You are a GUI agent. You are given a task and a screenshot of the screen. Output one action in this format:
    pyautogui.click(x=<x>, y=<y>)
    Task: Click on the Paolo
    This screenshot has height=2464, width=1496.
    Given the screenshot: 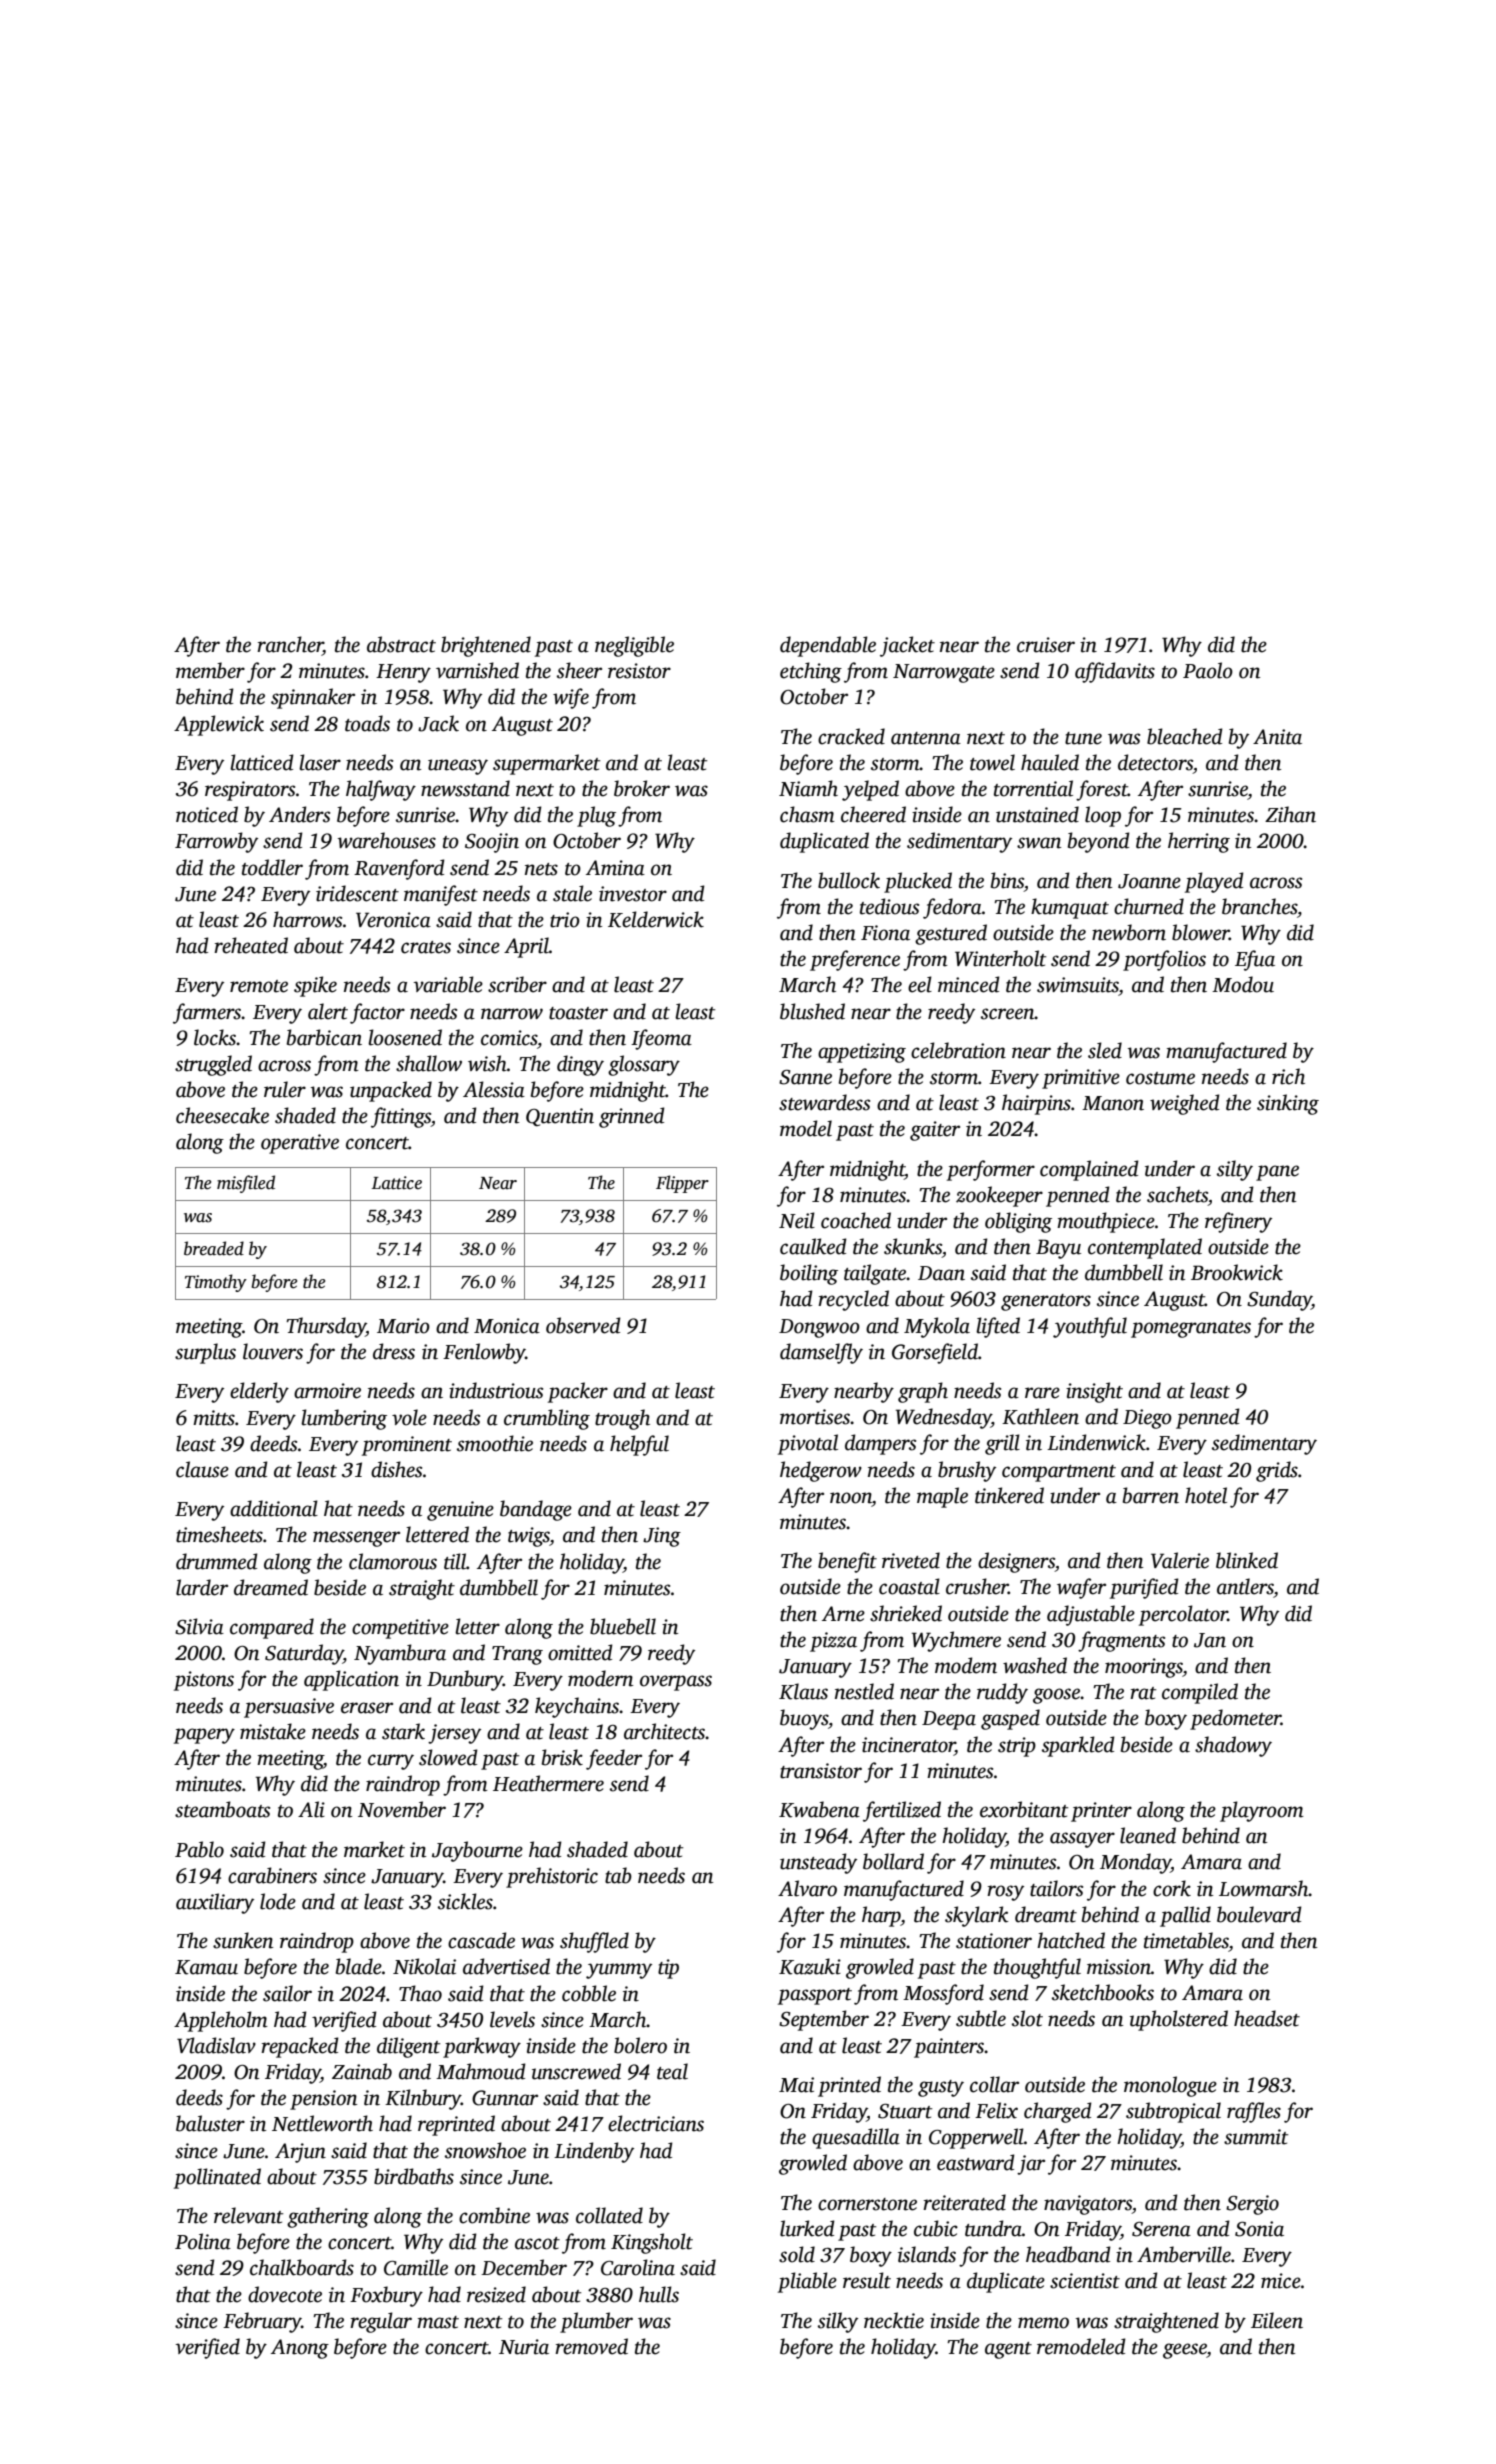 What is the action you would take?
    pyautogui.click(x=1208, y=670)
